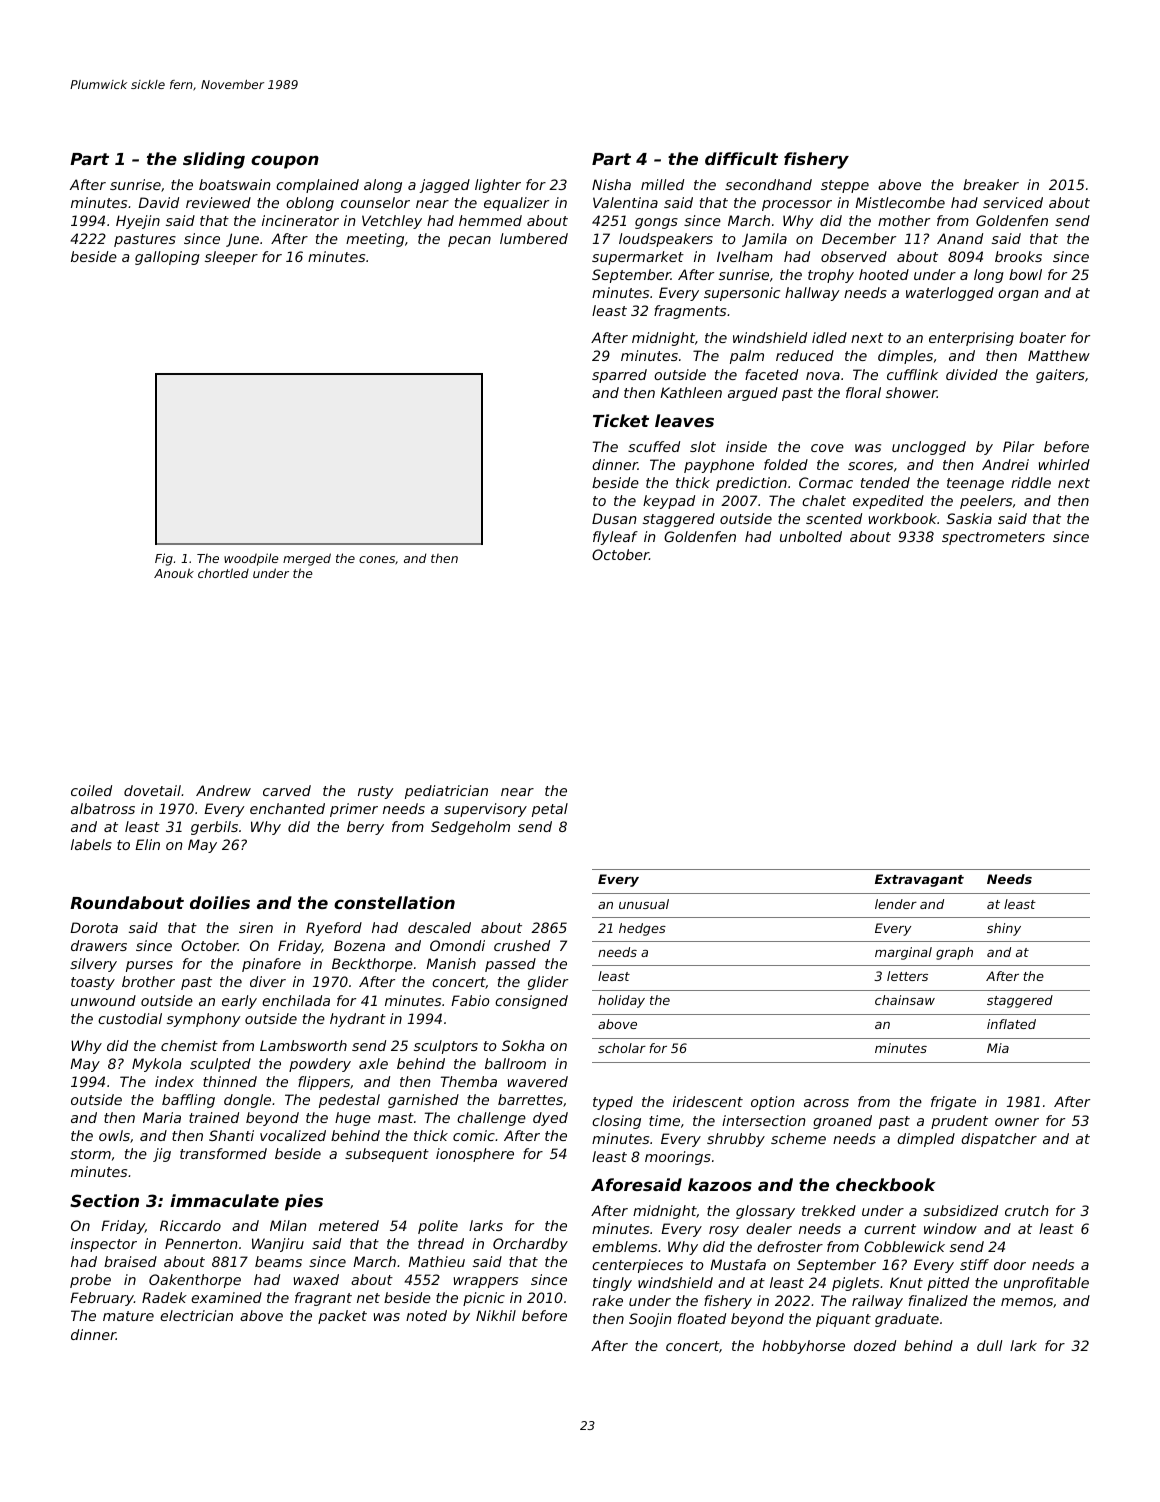 The image size is (1160, 1502). What do you see at coordinates (905, 357) in the image?
I see `dimples` at bounding box center [905, 357].
